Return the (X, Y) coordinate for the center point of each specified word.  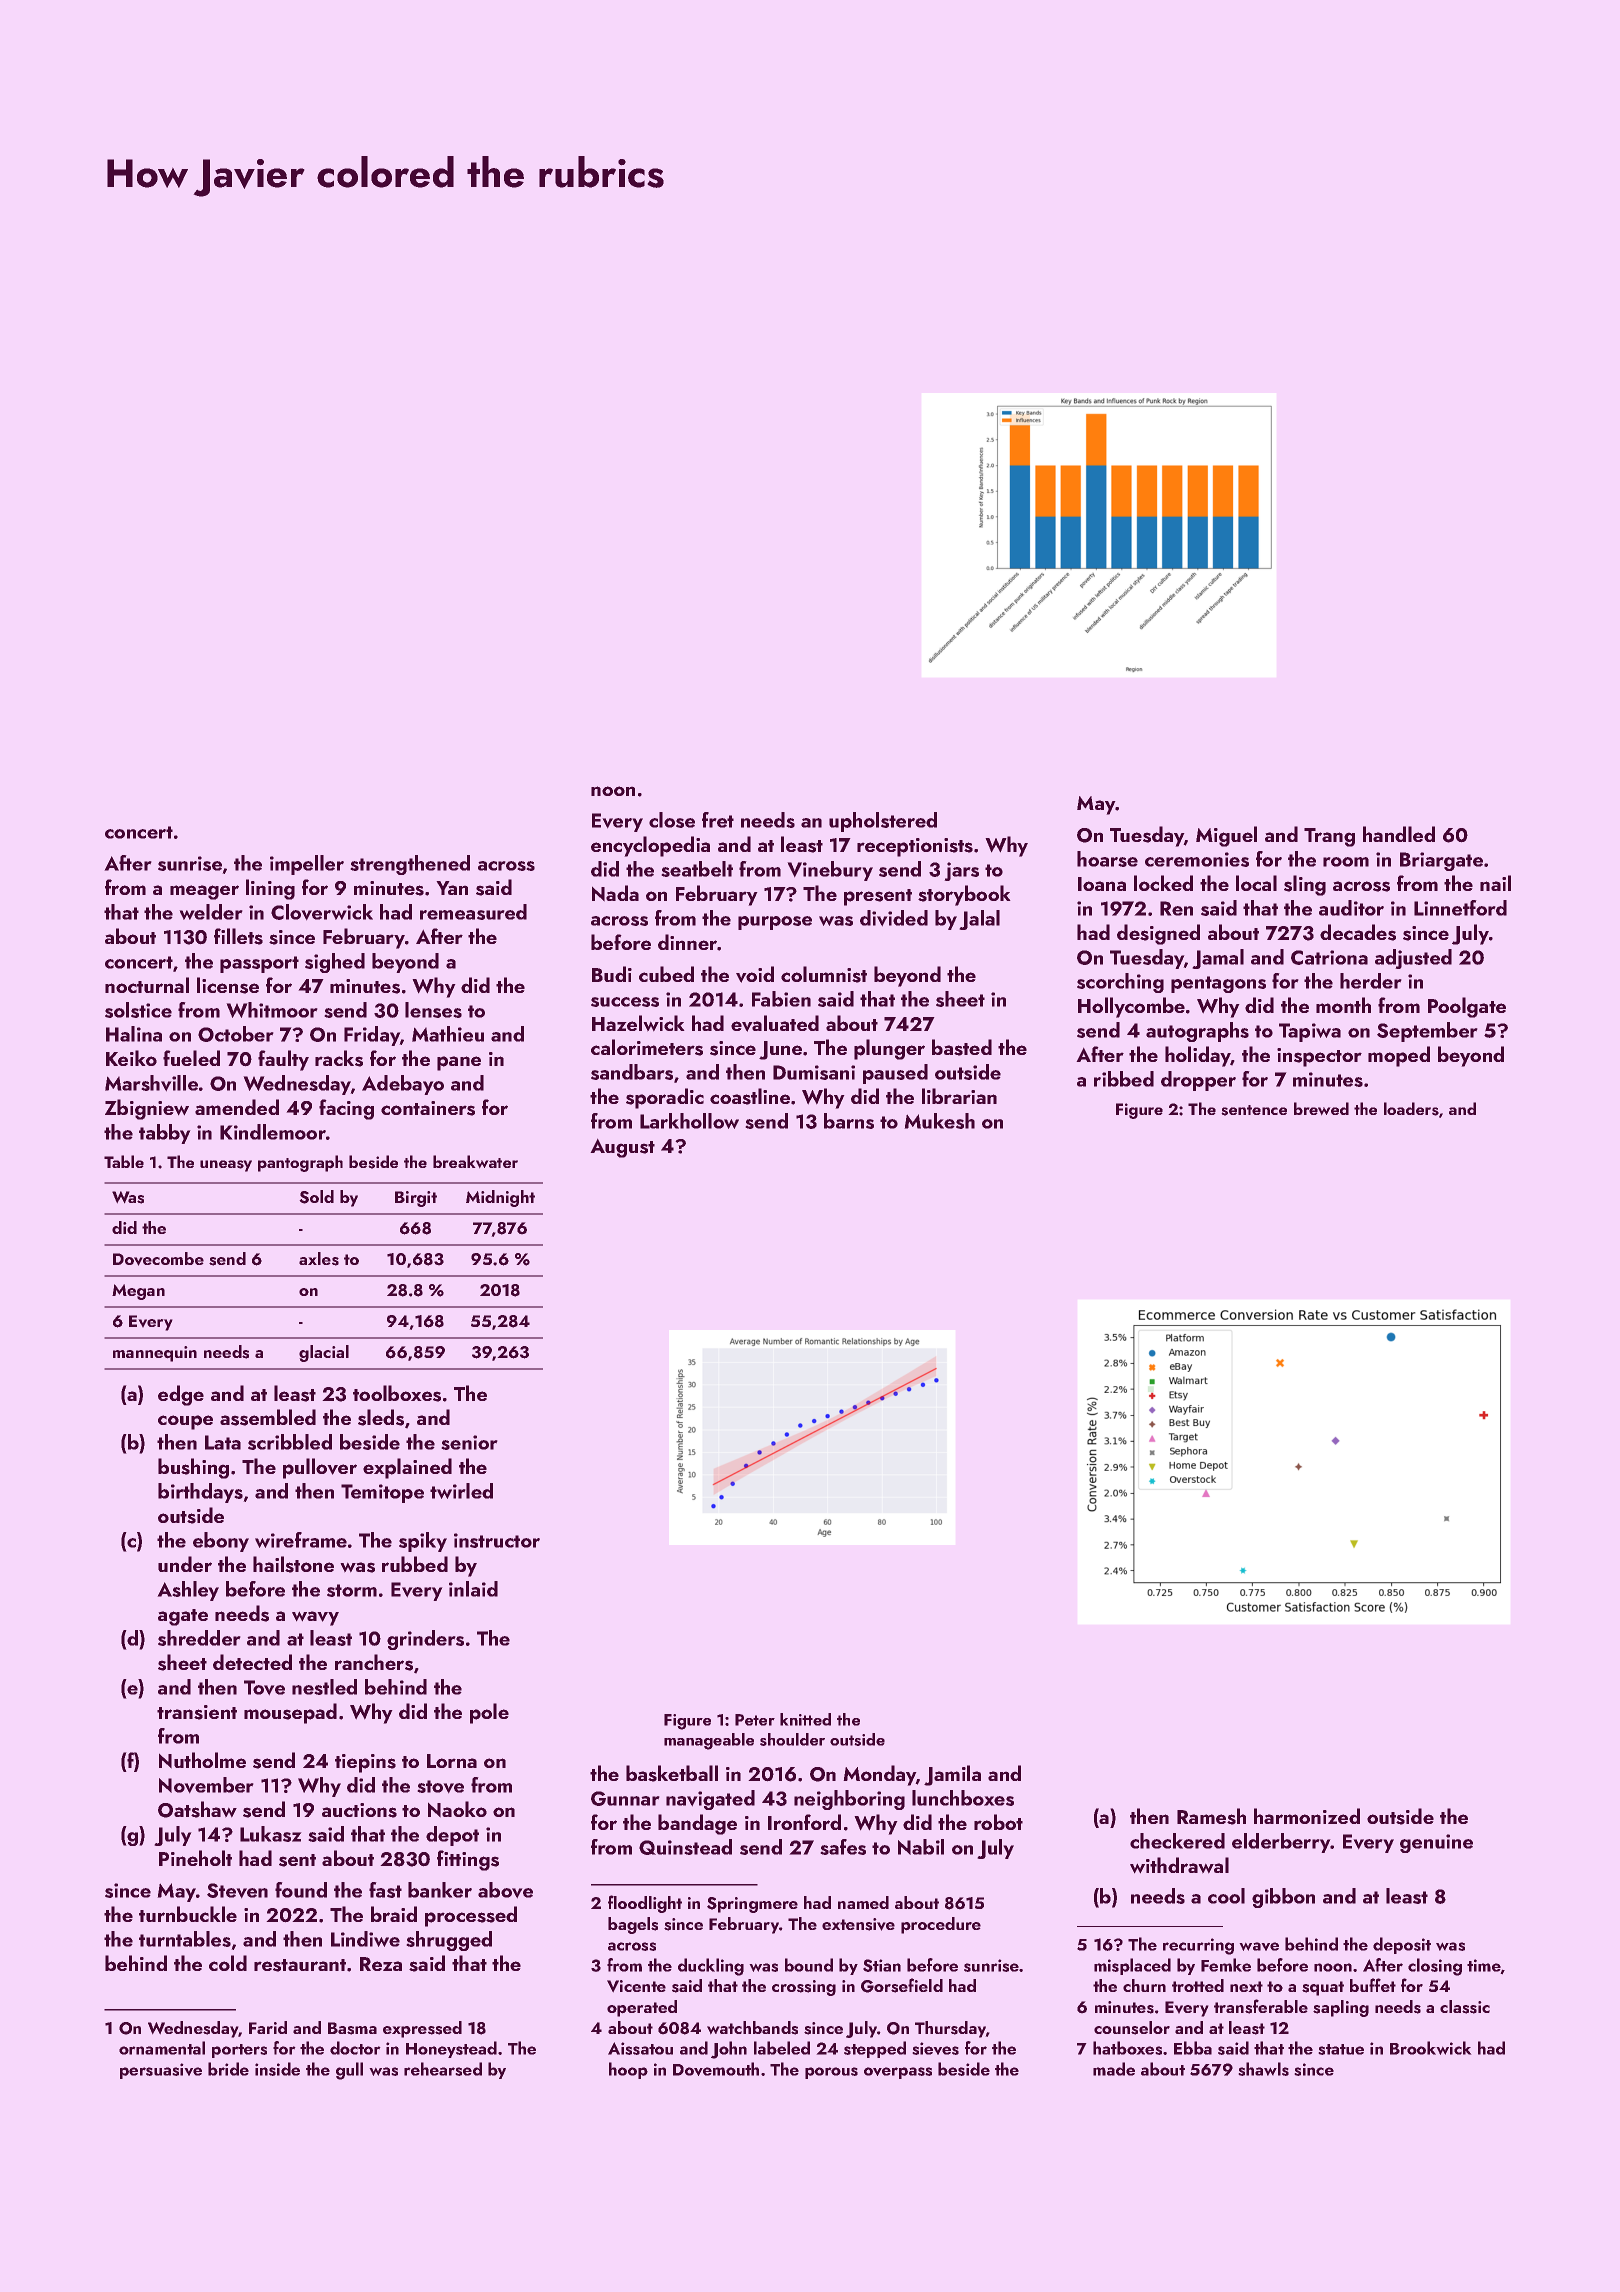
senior (469, 1442)
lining (270, 889)
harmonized (1307, 1816)
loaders (1411, 1109)
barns (849, 1121)
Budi (612, 974)
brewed (1321, 1109)
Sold (316, 1197)
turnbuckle (188, 1914)
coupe (185, 1422)
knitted (805, 1719)
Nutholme (202, 1760)
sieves (935, 2048)
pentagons (1218, 984)
